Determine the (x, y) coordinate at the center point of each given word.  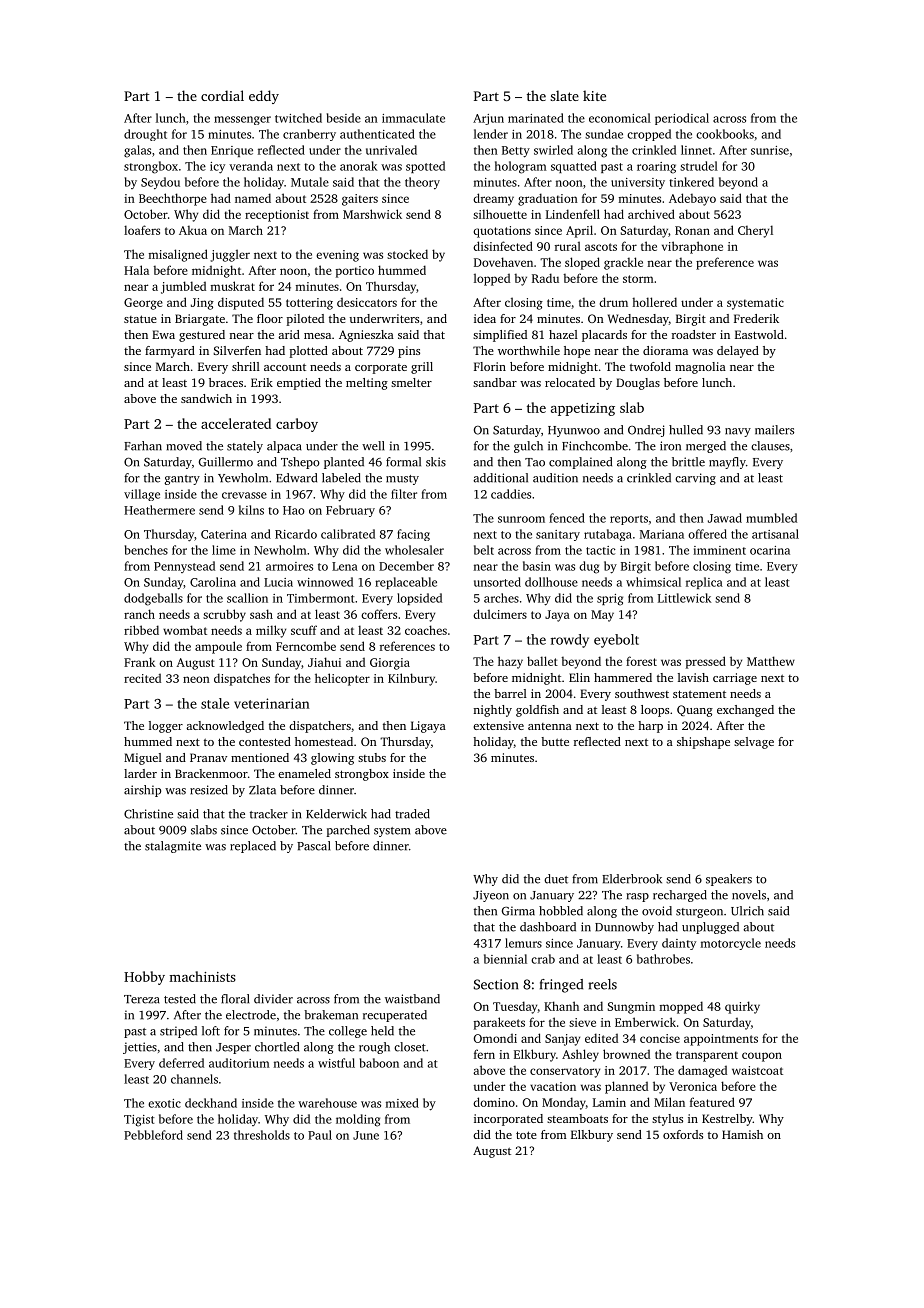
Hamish (742, 1134)
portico (355, 272)
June (366, 1135)
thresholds (262, 1135)
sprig (610, 600)
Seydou (160, 183)
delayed (738, 352)
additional (500, 478)
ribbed (141, 630)
